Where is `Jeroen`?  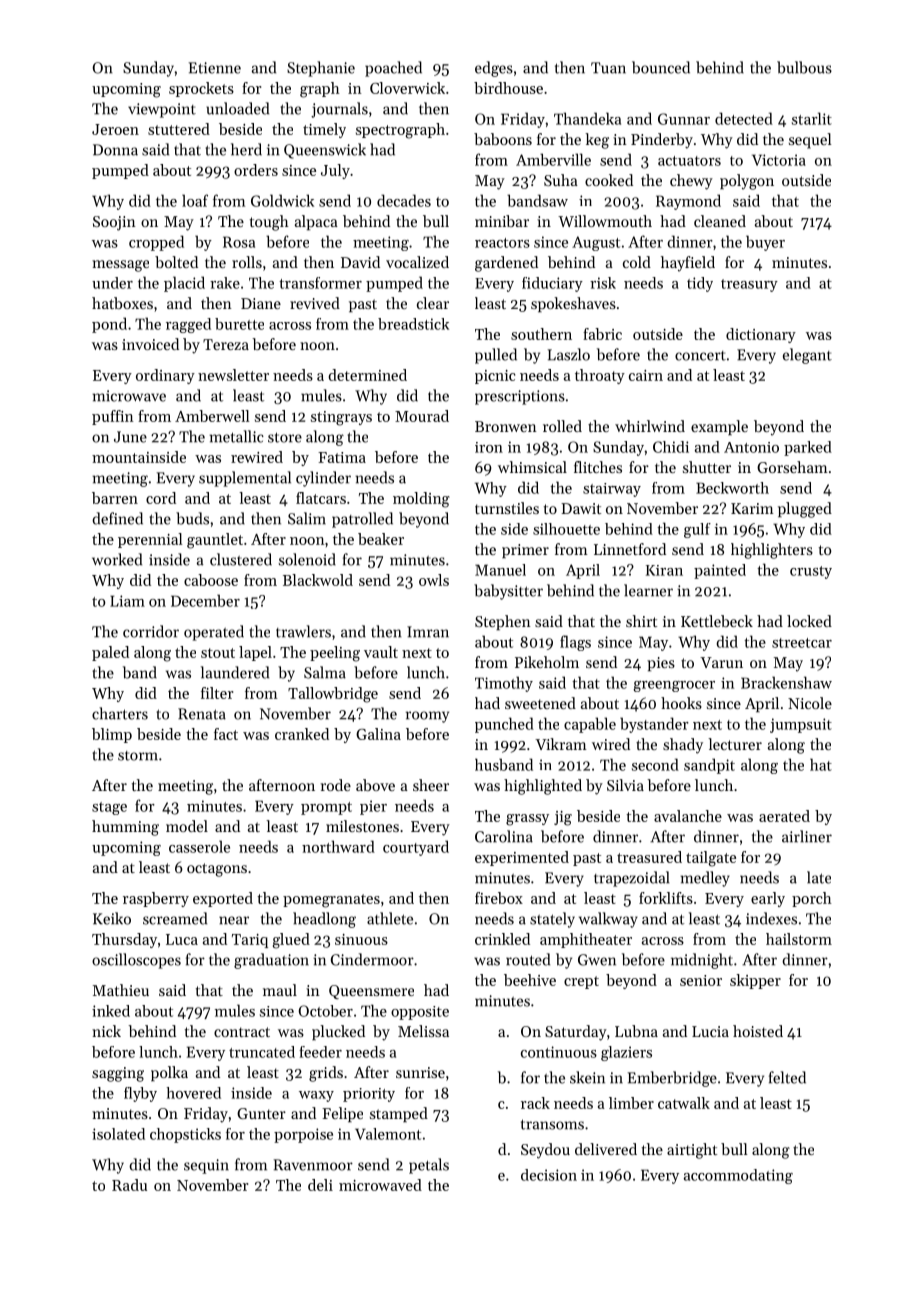
Jeroen is located at coordinates (115, 129).
